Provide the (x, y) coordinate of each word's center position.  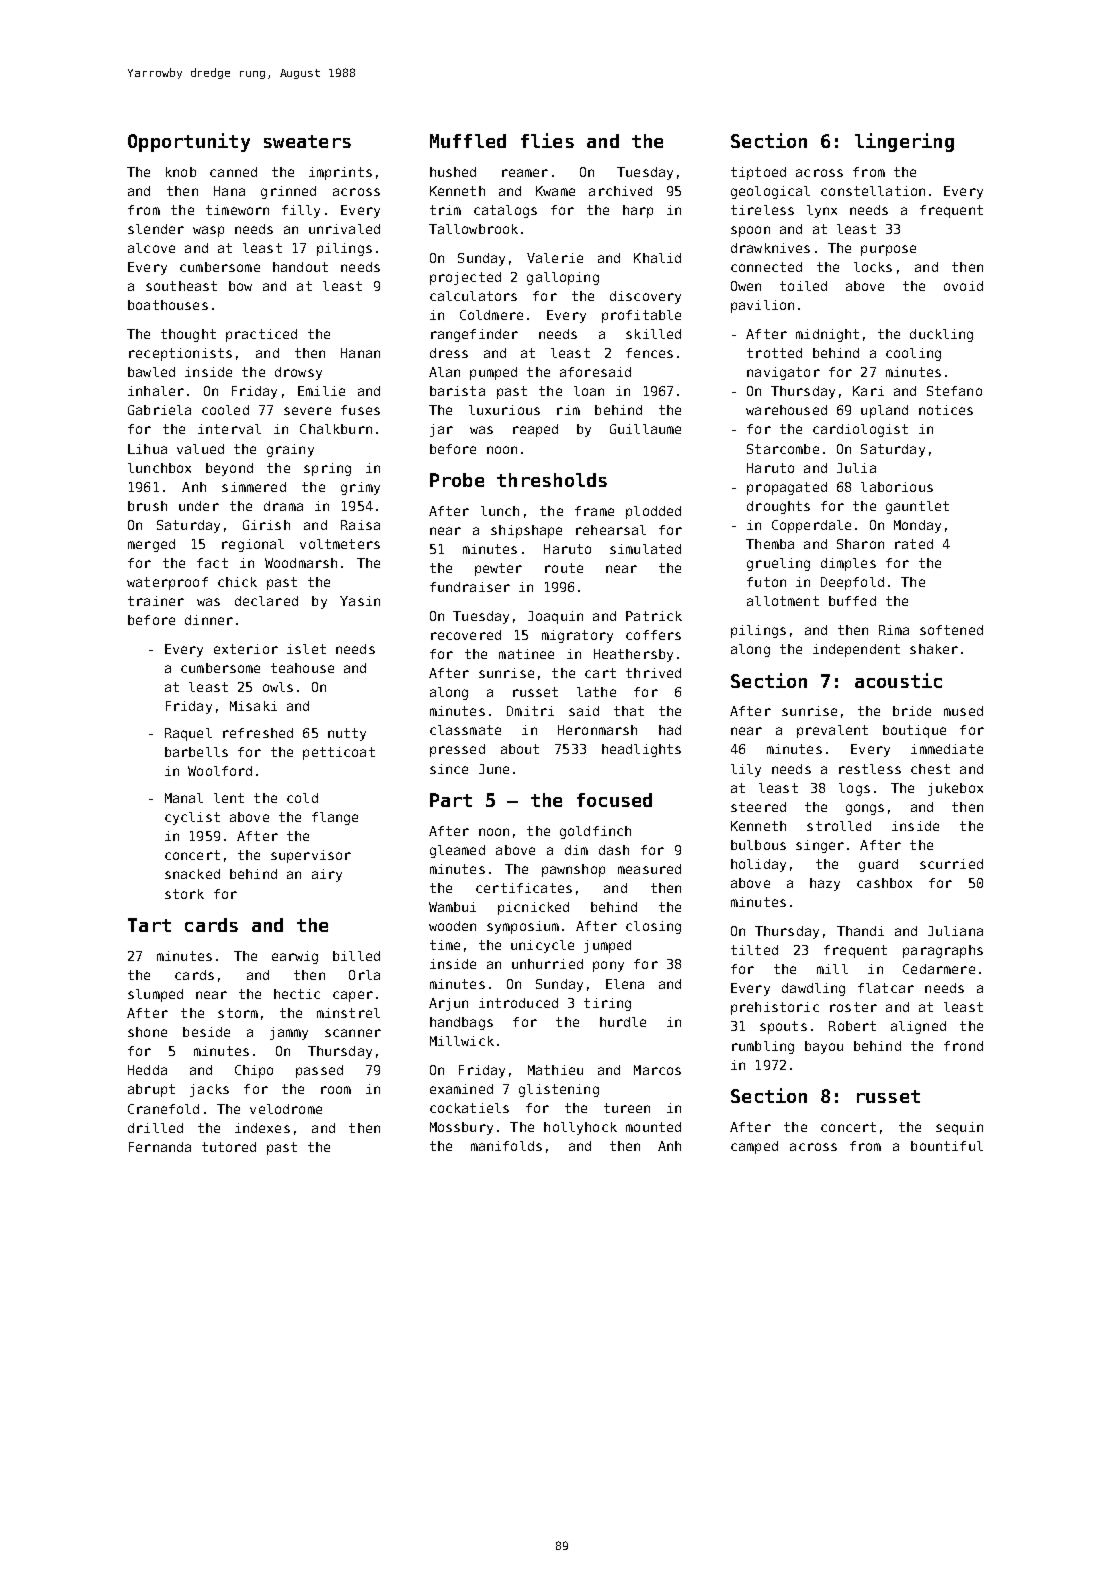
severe (307, 411)
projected (465, 278)
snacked (192, 874)
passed (319, 1071)
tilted (754, 950)
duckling (941, 335)
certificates (524, 888)
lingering (904, 142)
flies (547, 140)
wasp (208, 231)
